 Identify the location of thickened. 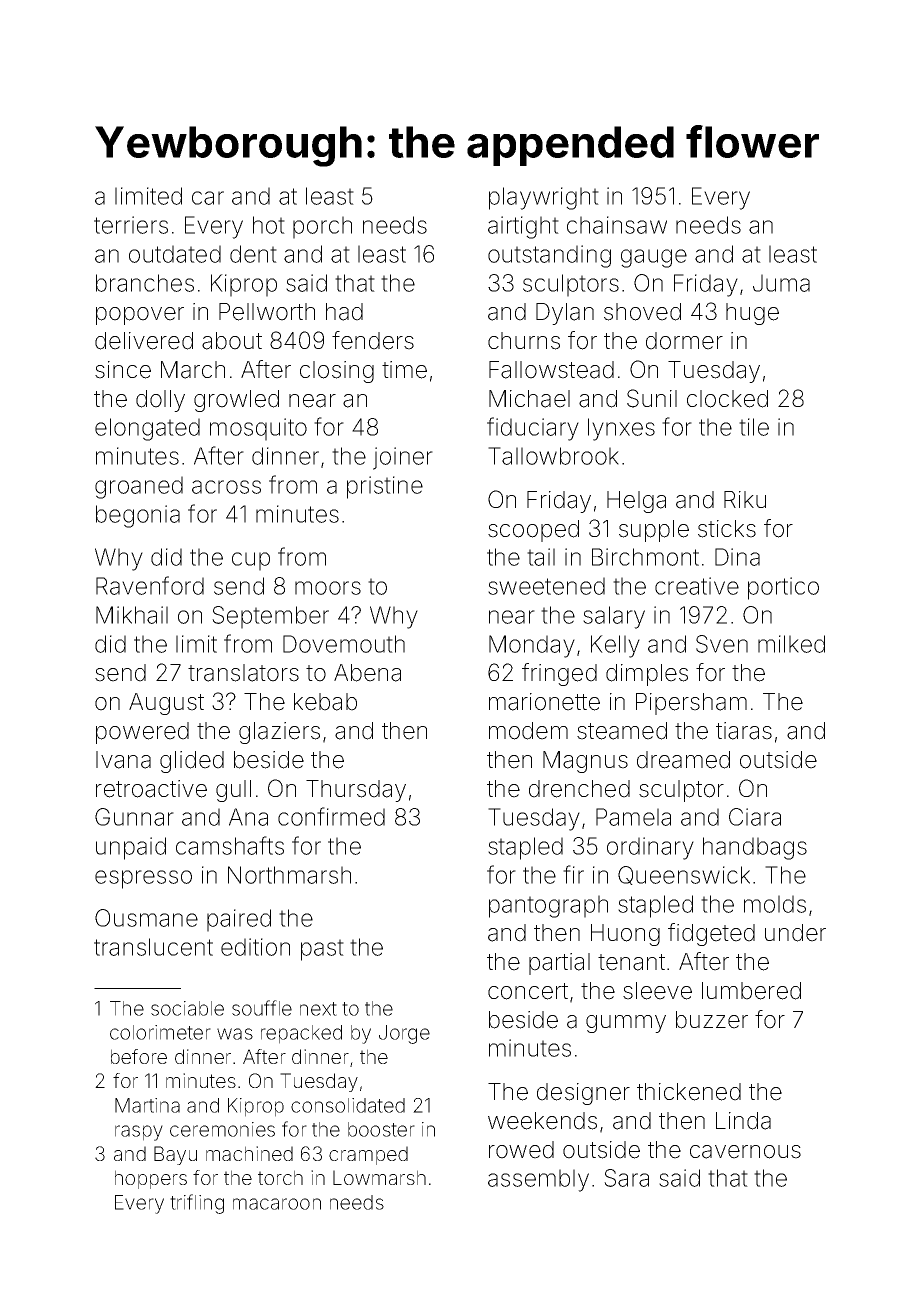
(689, 1092).
